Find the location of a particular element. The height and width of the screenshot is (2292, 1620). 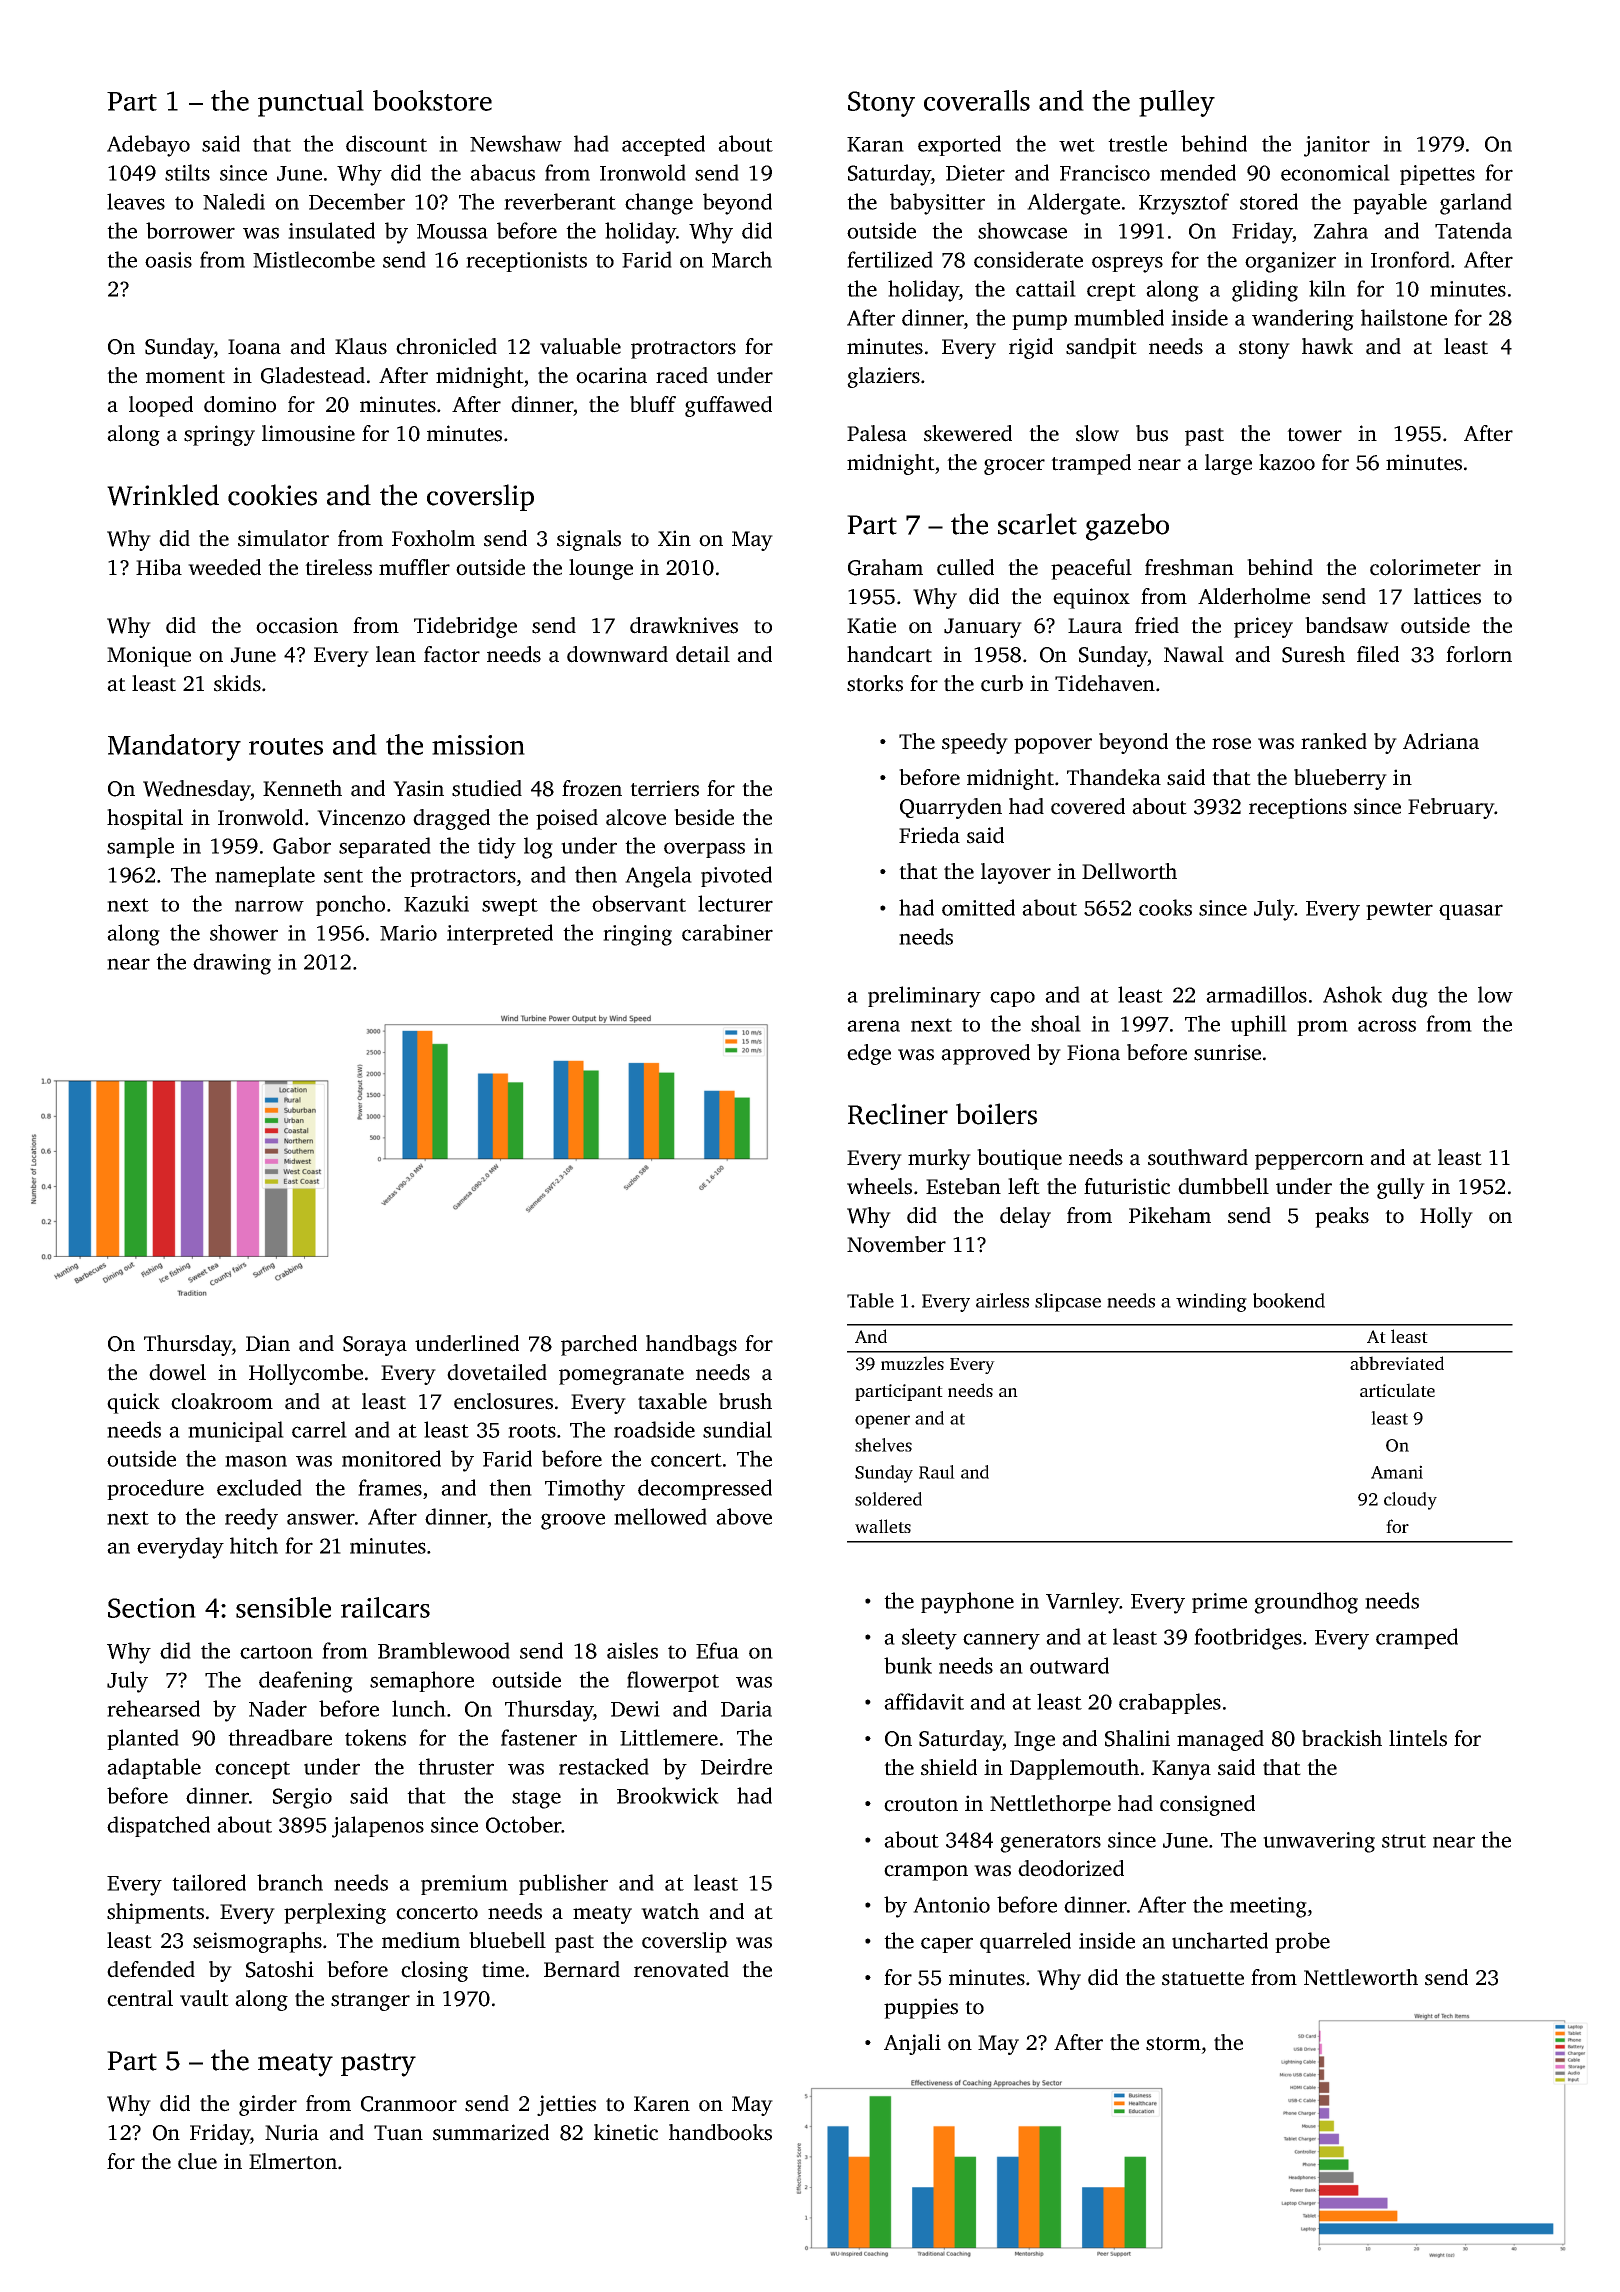

accepted is located at coordinates (663, 145).
